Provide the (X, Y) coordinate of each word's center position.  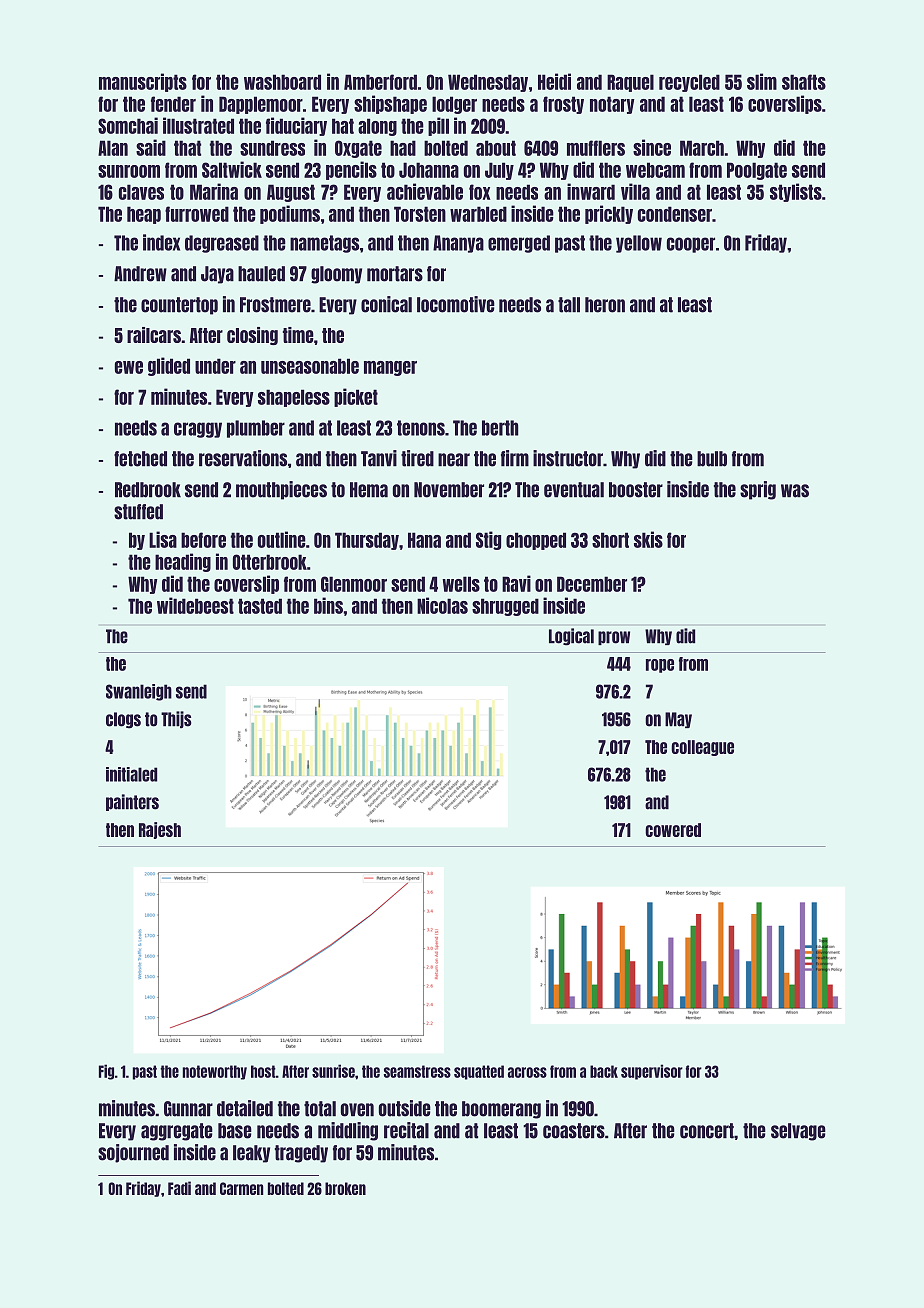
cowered (673, 830)
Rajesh (160, 830)
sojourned (133, 1153)
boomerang (501, 1110)
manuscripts (143, 82)
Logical (571, 637)
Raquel (630, 83)
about (496, 148)
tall (569, 305)
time (298, 335)
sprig (758, 490)
